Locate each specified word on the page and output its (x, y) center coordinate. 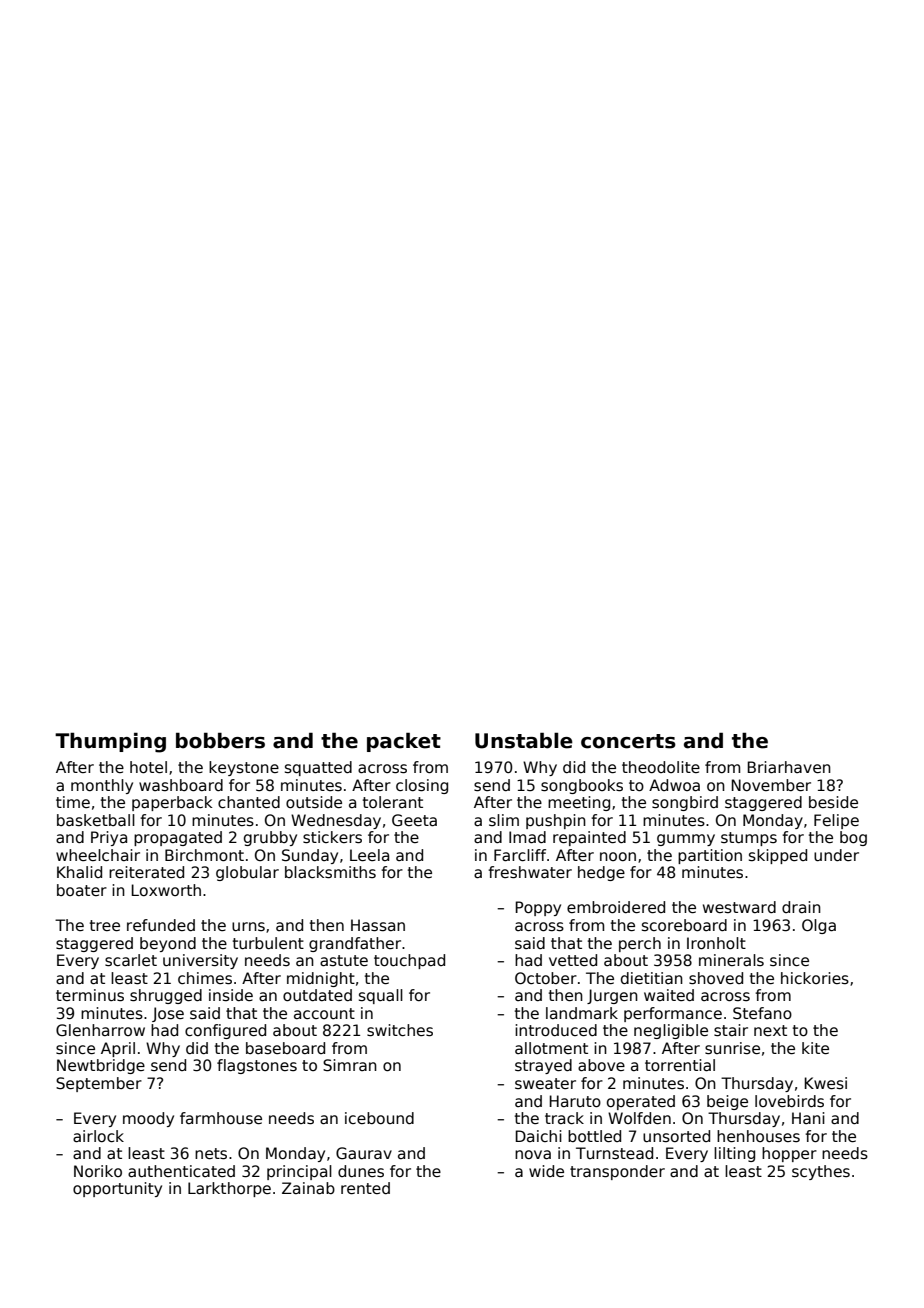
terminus (90, 995)
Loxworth (166, 890)
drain (801, 907)
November (771, 785)
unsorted (676, 1136)
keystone (244, 768)
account (324, 1013)
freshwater (530, 872)
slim (504, 820)
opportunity (117, 1189)
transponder (617, 1172)
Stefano (762, 1013)
